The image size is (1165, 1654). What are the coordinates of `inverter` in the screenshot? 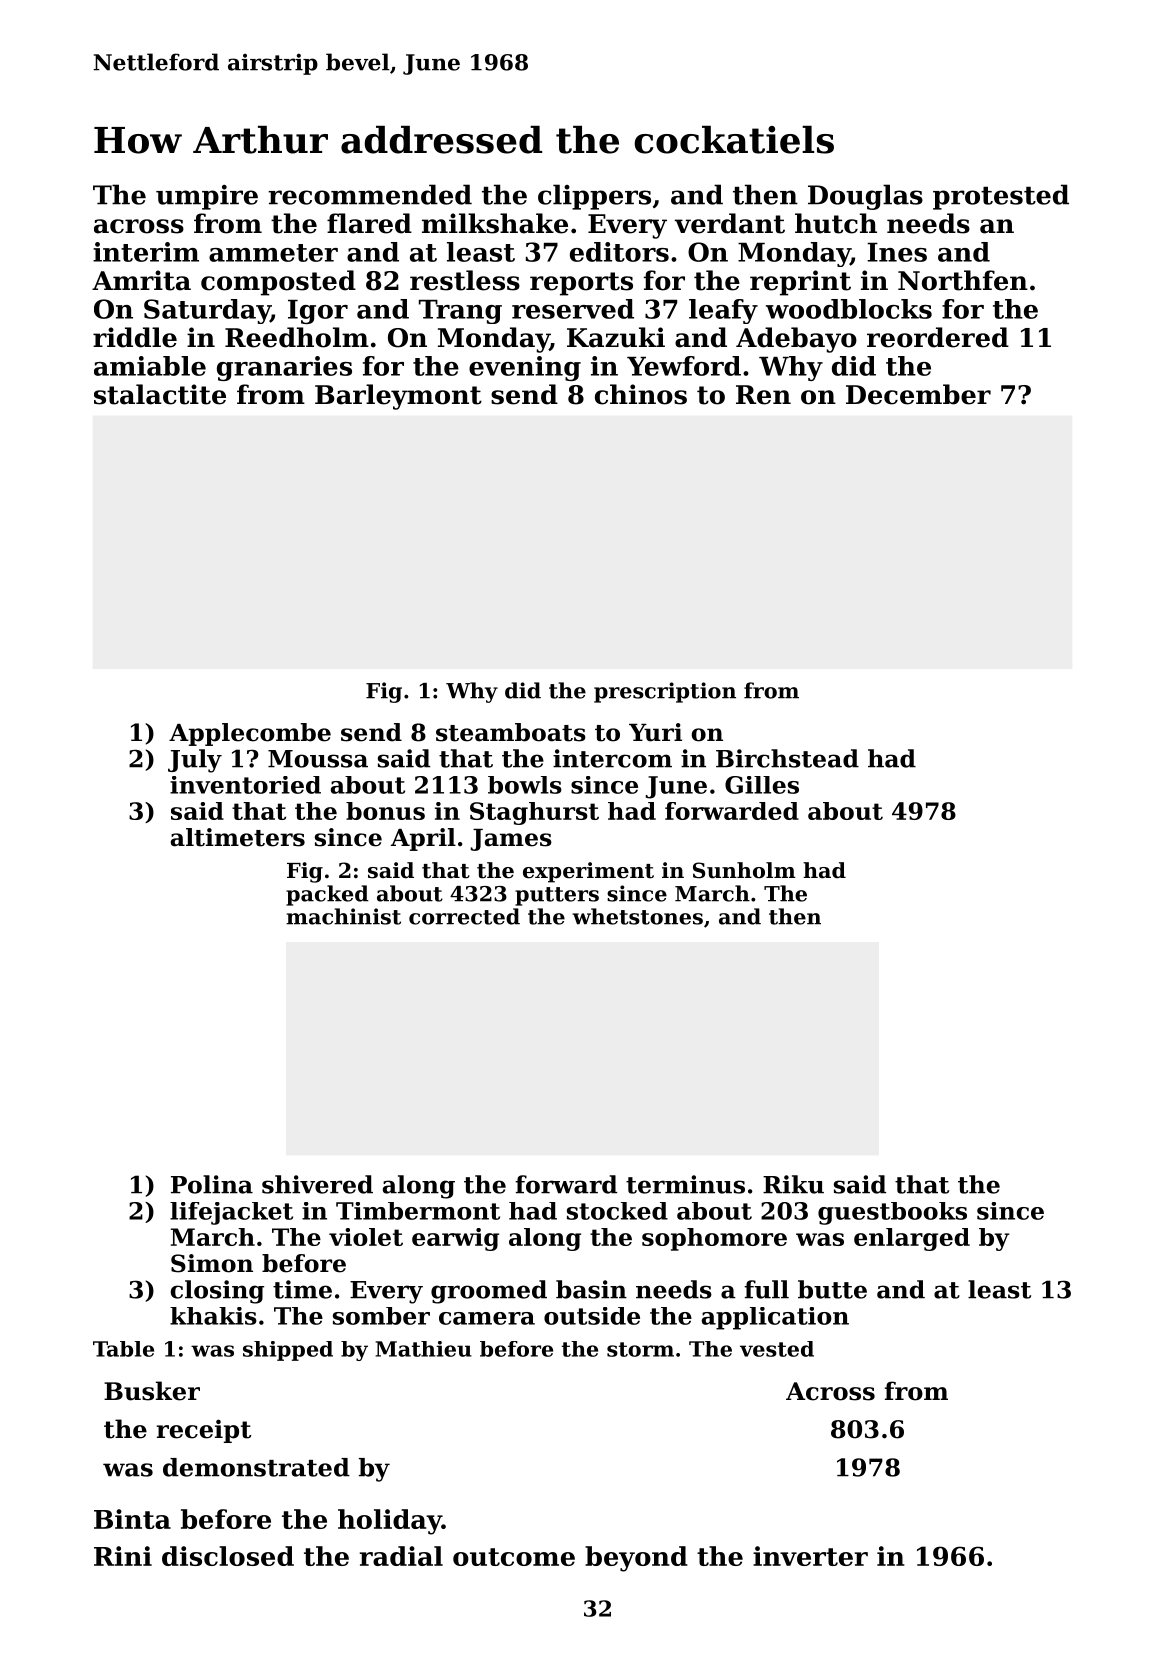 It's located at (810, 1556).
